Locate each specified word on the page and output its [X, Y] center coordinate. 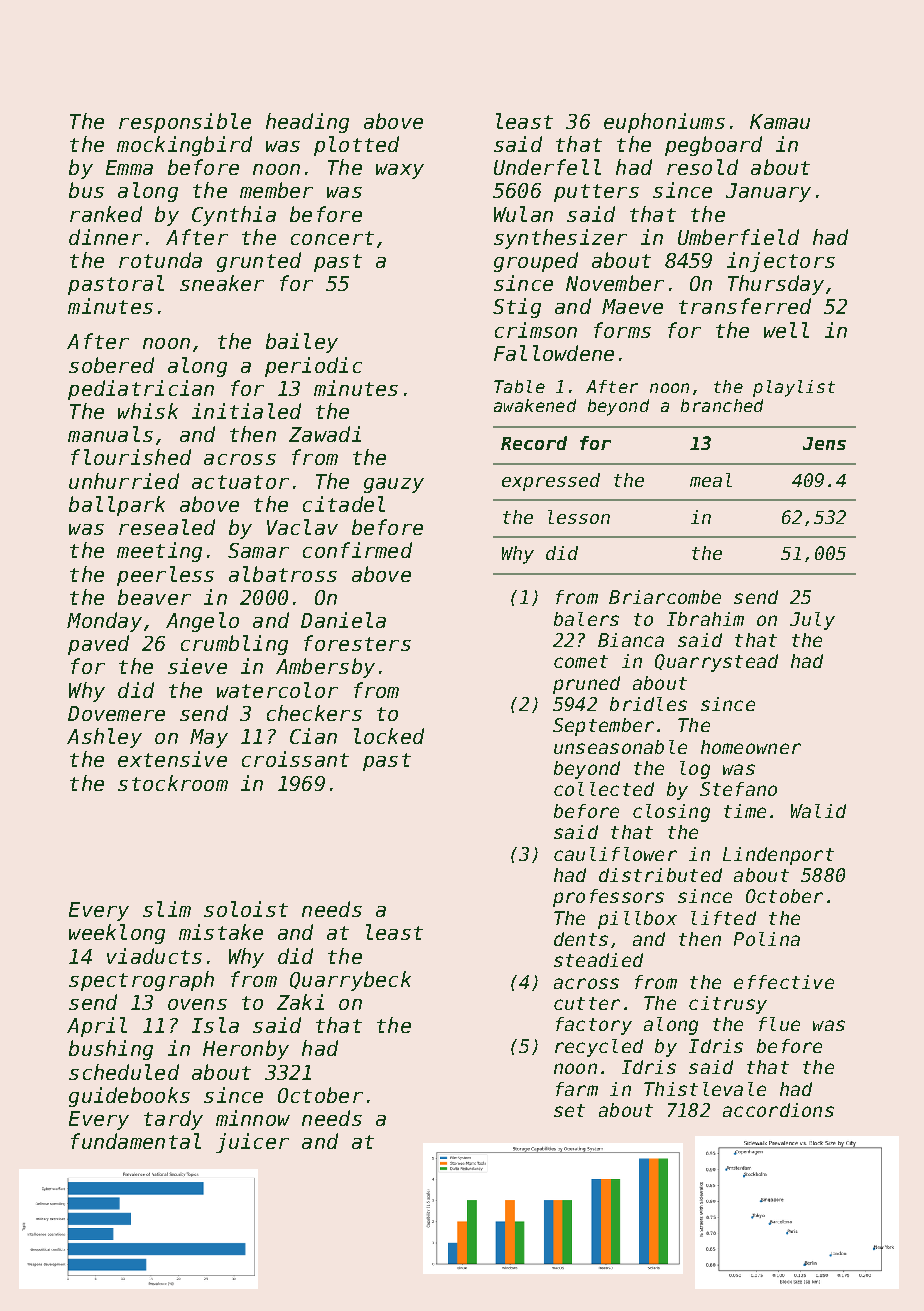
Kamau [780, 121]
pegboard [713, 146]
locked [389, 736]
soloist [246, 909]
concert [332, 238]
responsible [185, 123]
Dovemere [116, 713]
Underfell [547, 167]
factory [594, 1026]
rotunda [160, 260]
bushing [111, 1050]
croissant [295, 759]
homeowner [751, 747]
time [745, 811]
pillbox [637, 920]
